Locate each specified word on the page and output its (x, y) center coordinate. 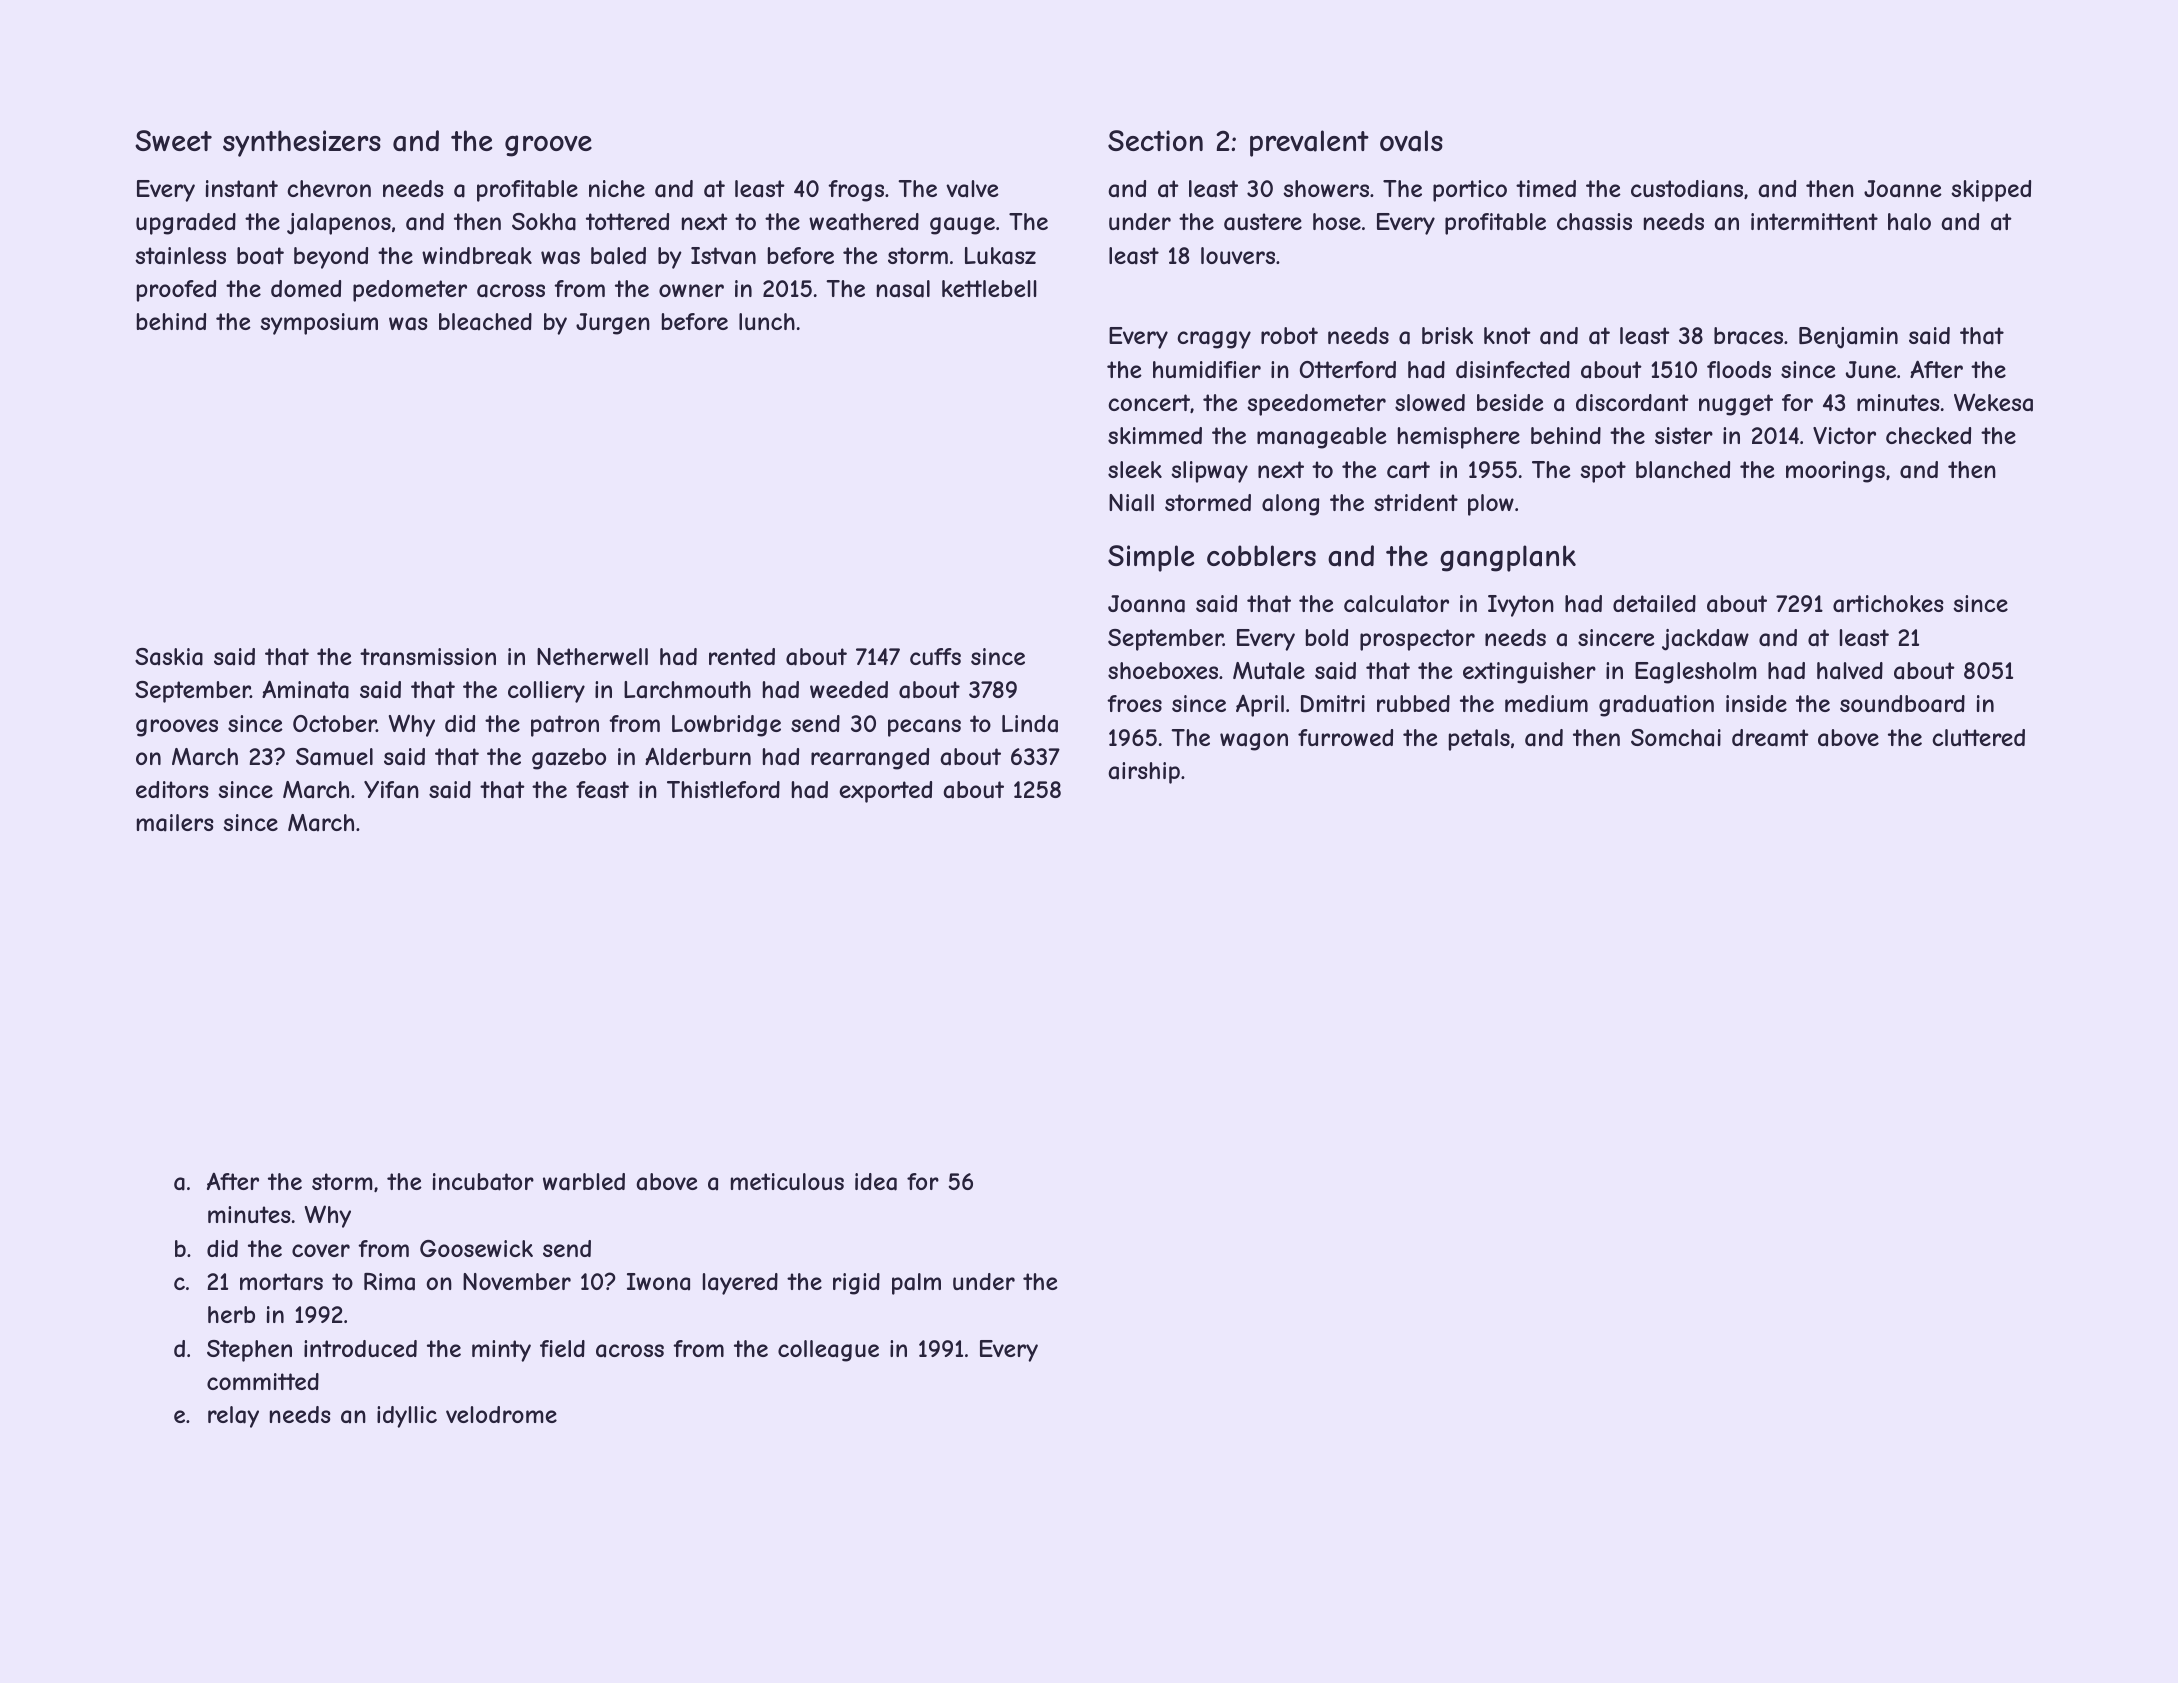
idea (876, 1182)
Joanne (1903, 189)
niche (617, 188)
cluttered (1978, 737)
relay (233, 1417)
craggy (1214, 340)
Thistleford (723, 789)
